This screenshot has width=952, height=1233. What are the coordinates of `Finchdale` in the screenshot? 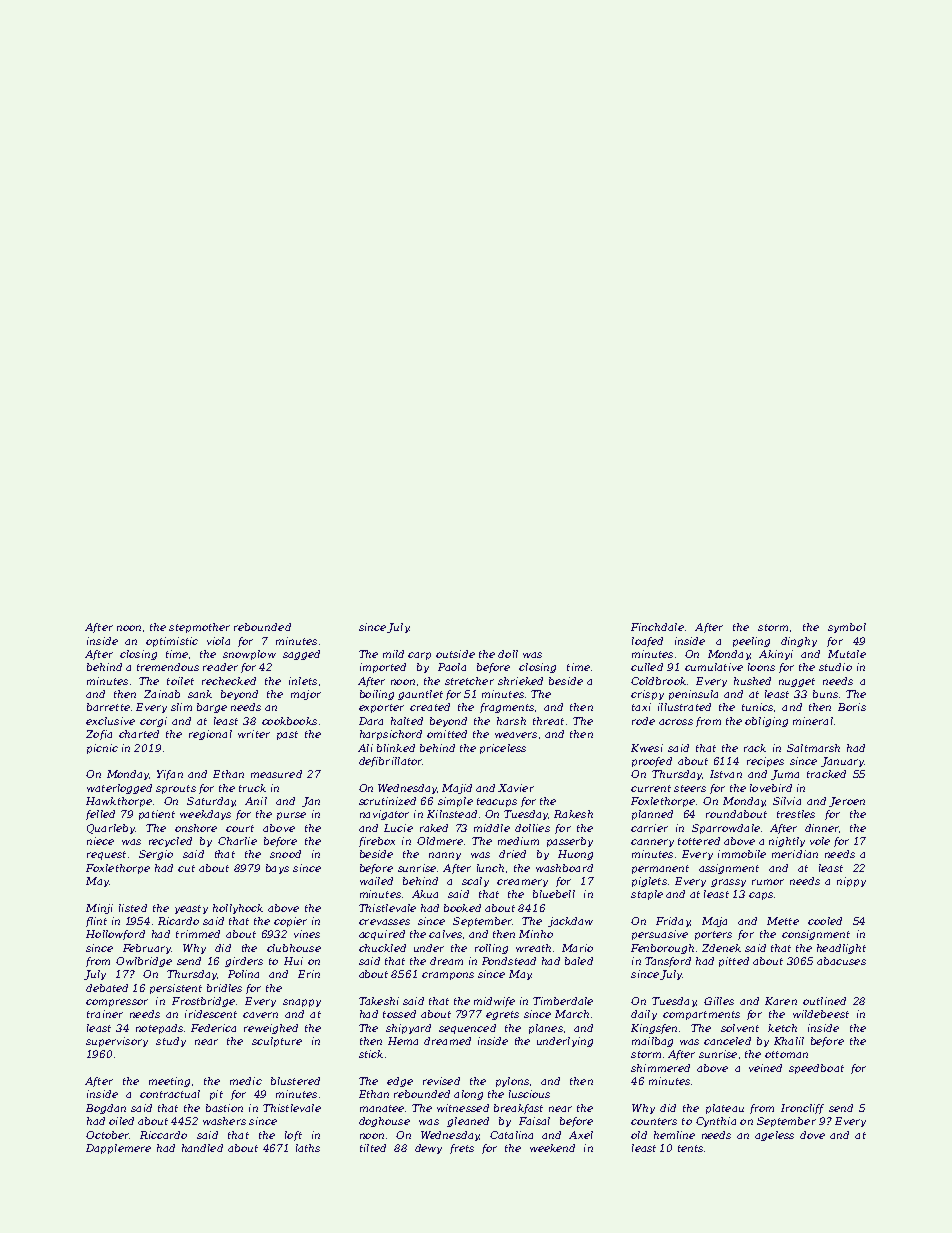 It's located at (657, 627).
